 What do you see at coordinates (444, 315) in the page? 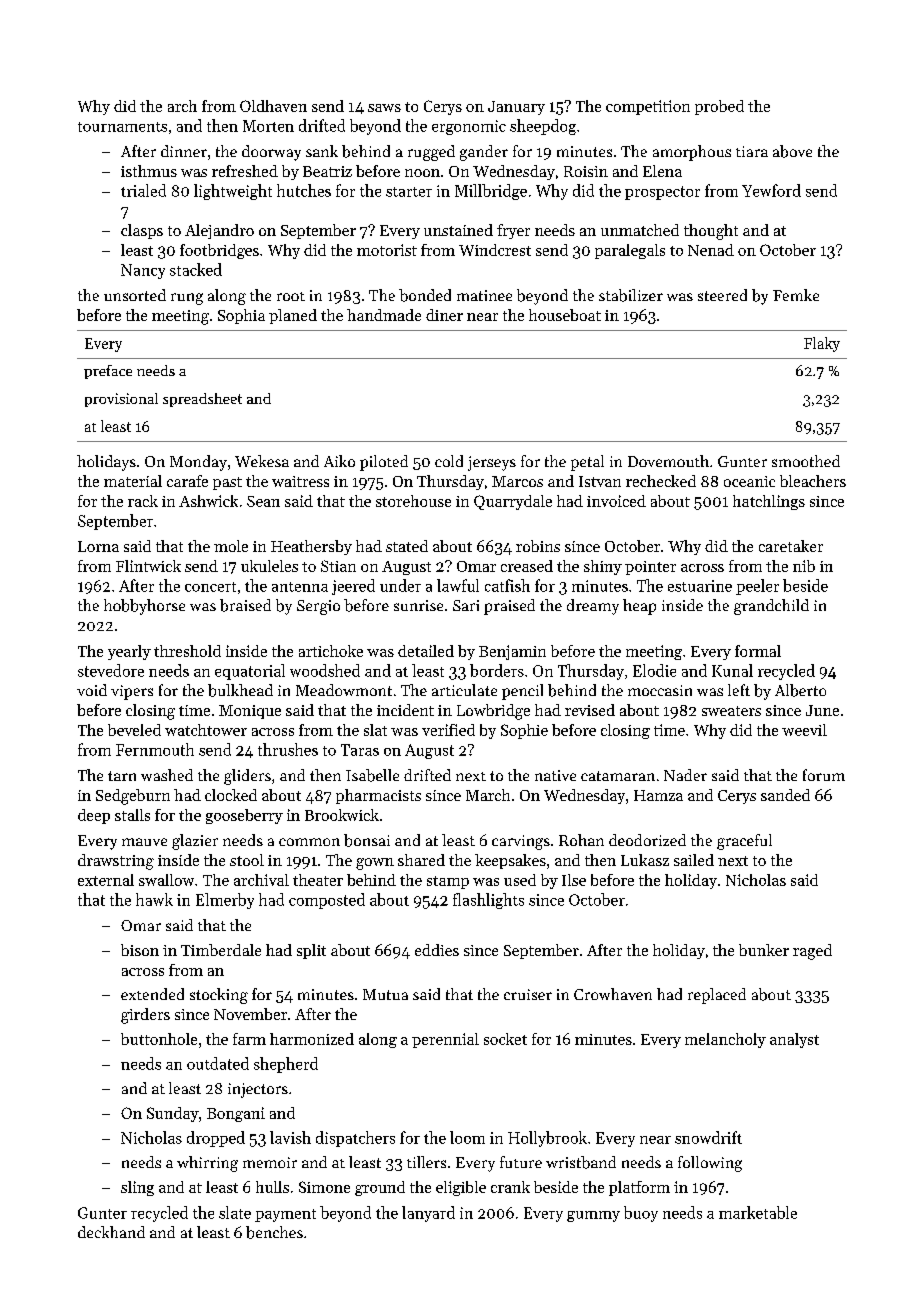
I see `diner` at bounding box center [444, 315].
